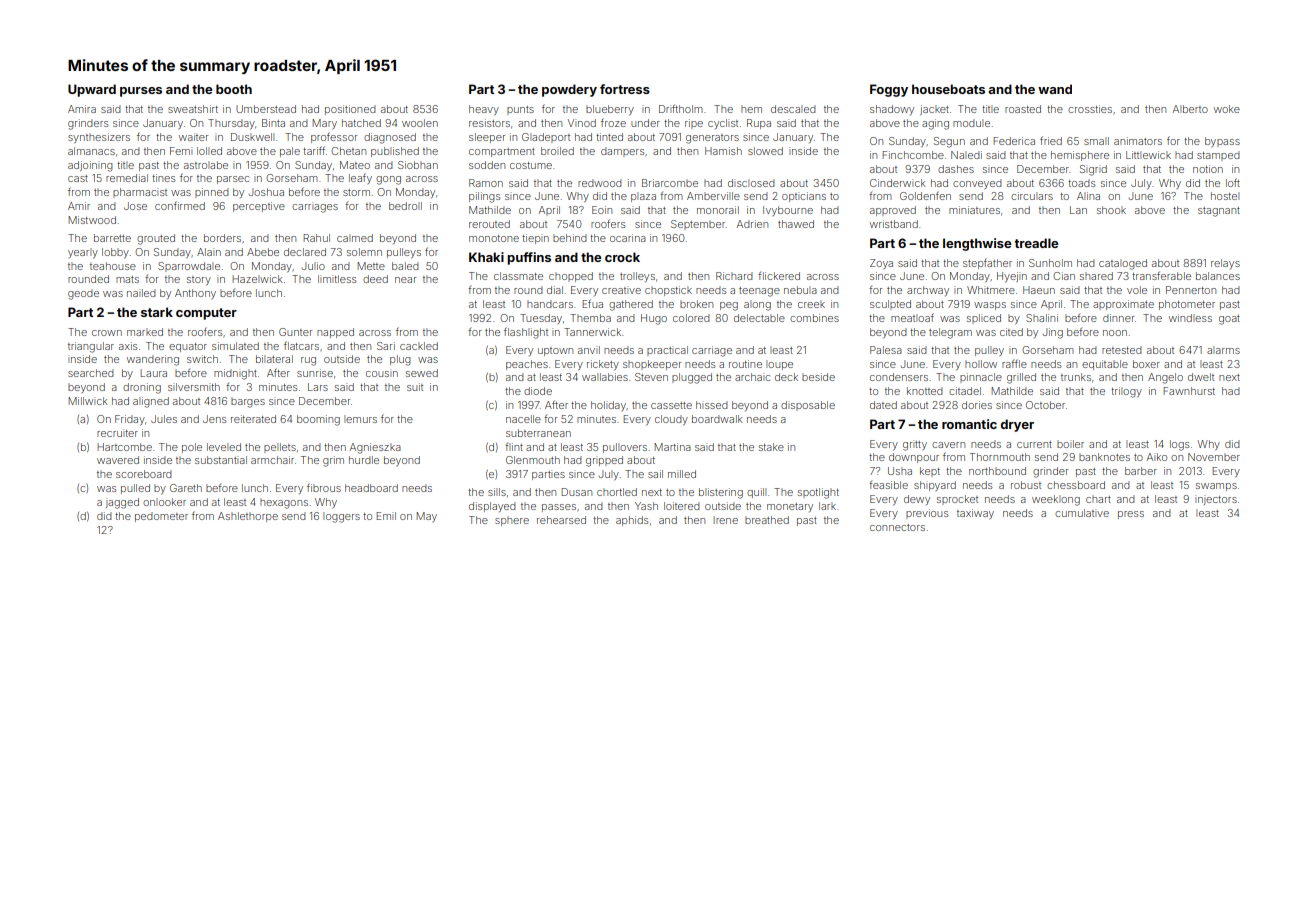 The height and width of the screenshot is (924, 1308). What do you see at coordinates (92, 90) in the screenshot?
I see `Upward` at bounding box center [92, 90].
